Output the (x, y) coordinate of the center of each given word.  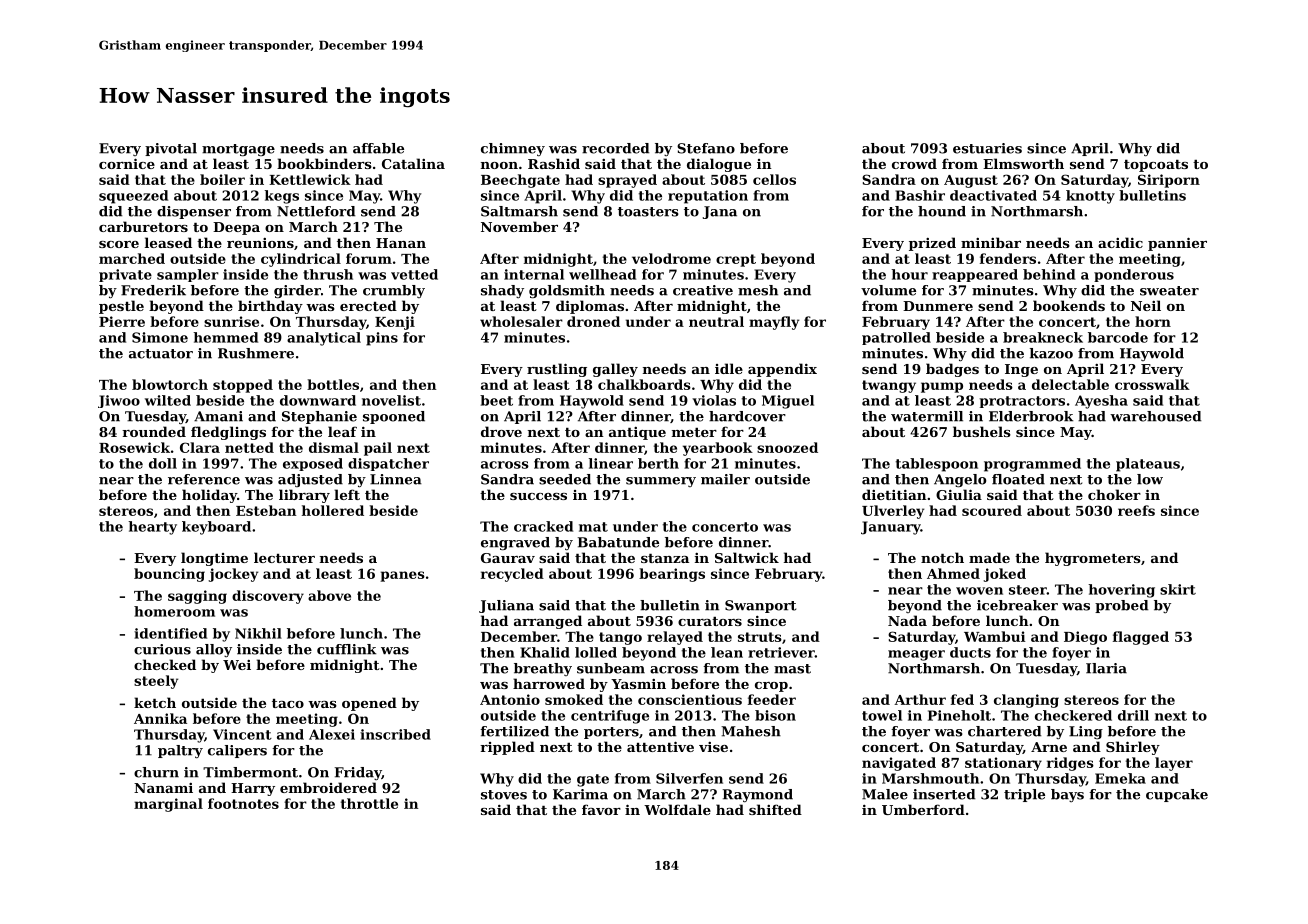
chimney (513, 149)
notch (942, 557)
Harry (253, 789)
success (538, 496)
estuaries (987, 148)
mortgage (238, 150)
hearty (152, 528)
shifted (775, 809)
